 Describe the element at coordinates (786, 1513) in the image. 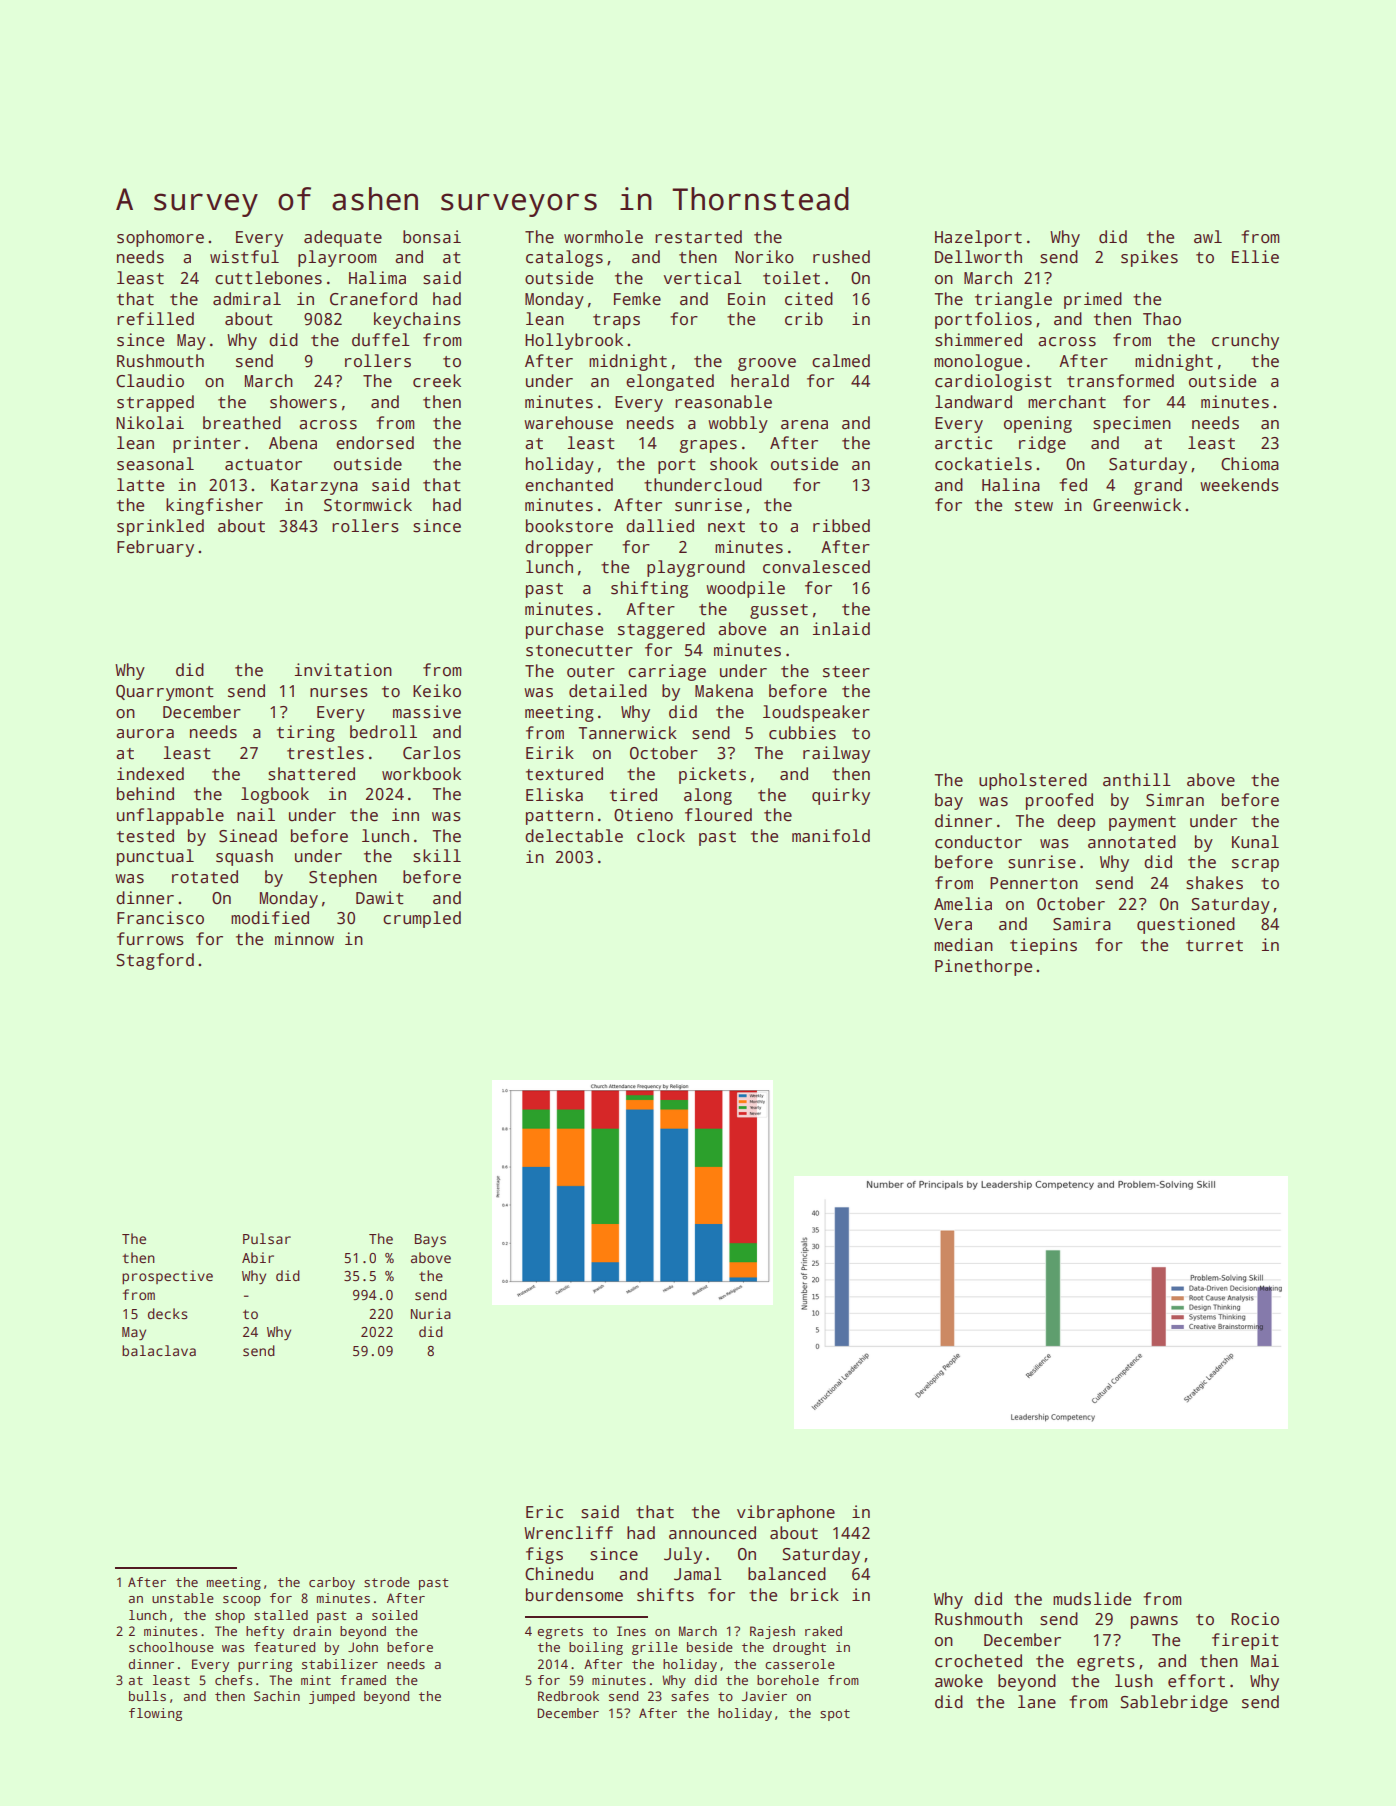

I see `vibraphone` at that location.
